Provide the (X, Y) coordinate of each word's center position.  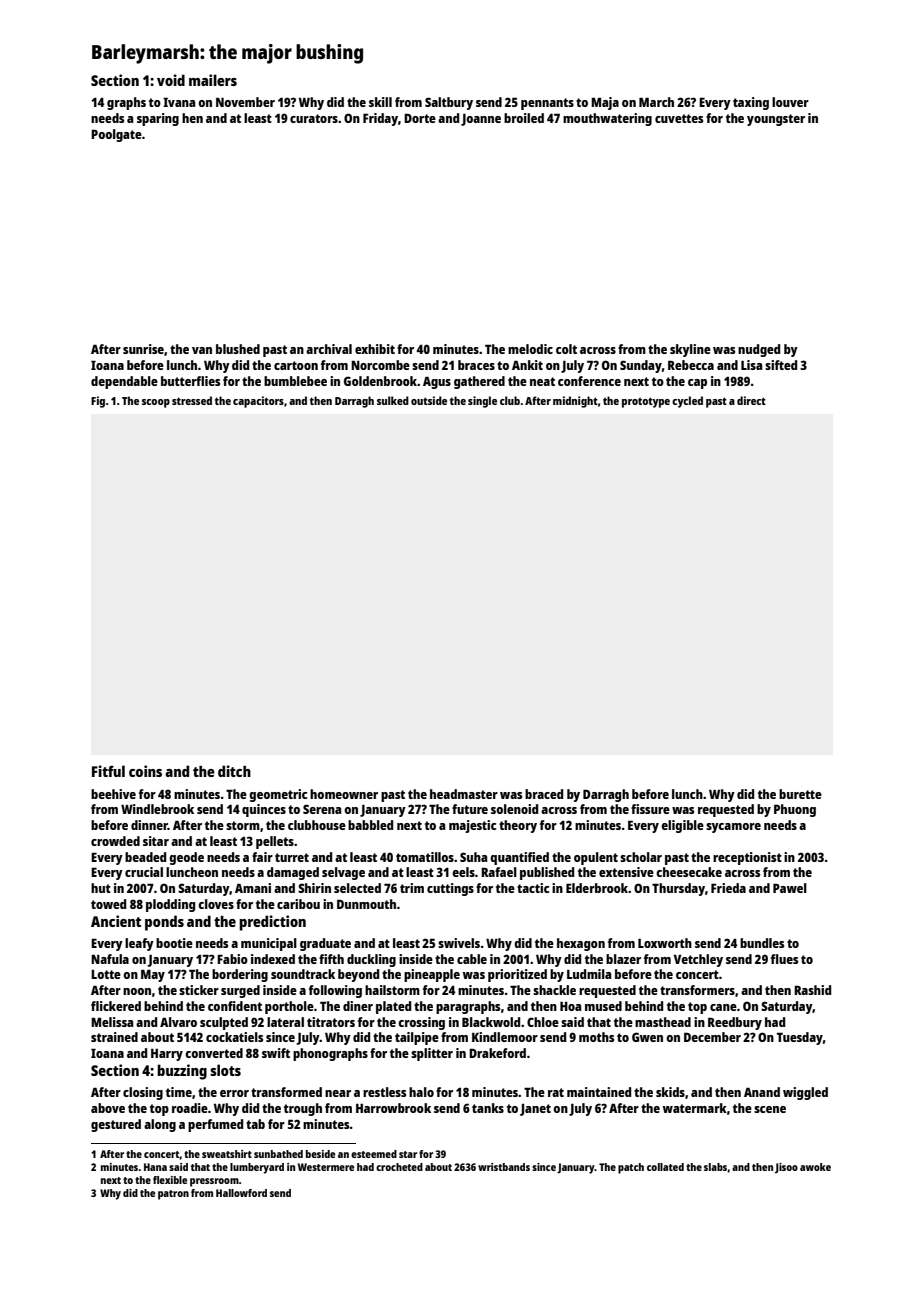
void (171, 80)
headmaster (464, 794)
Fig (98, 402)
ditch (234, 771)
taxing (751, 103)
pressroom (214, 1182)
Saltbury (449, 103)
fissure (650, 809)
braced (544, 794)
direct (751, 400)
